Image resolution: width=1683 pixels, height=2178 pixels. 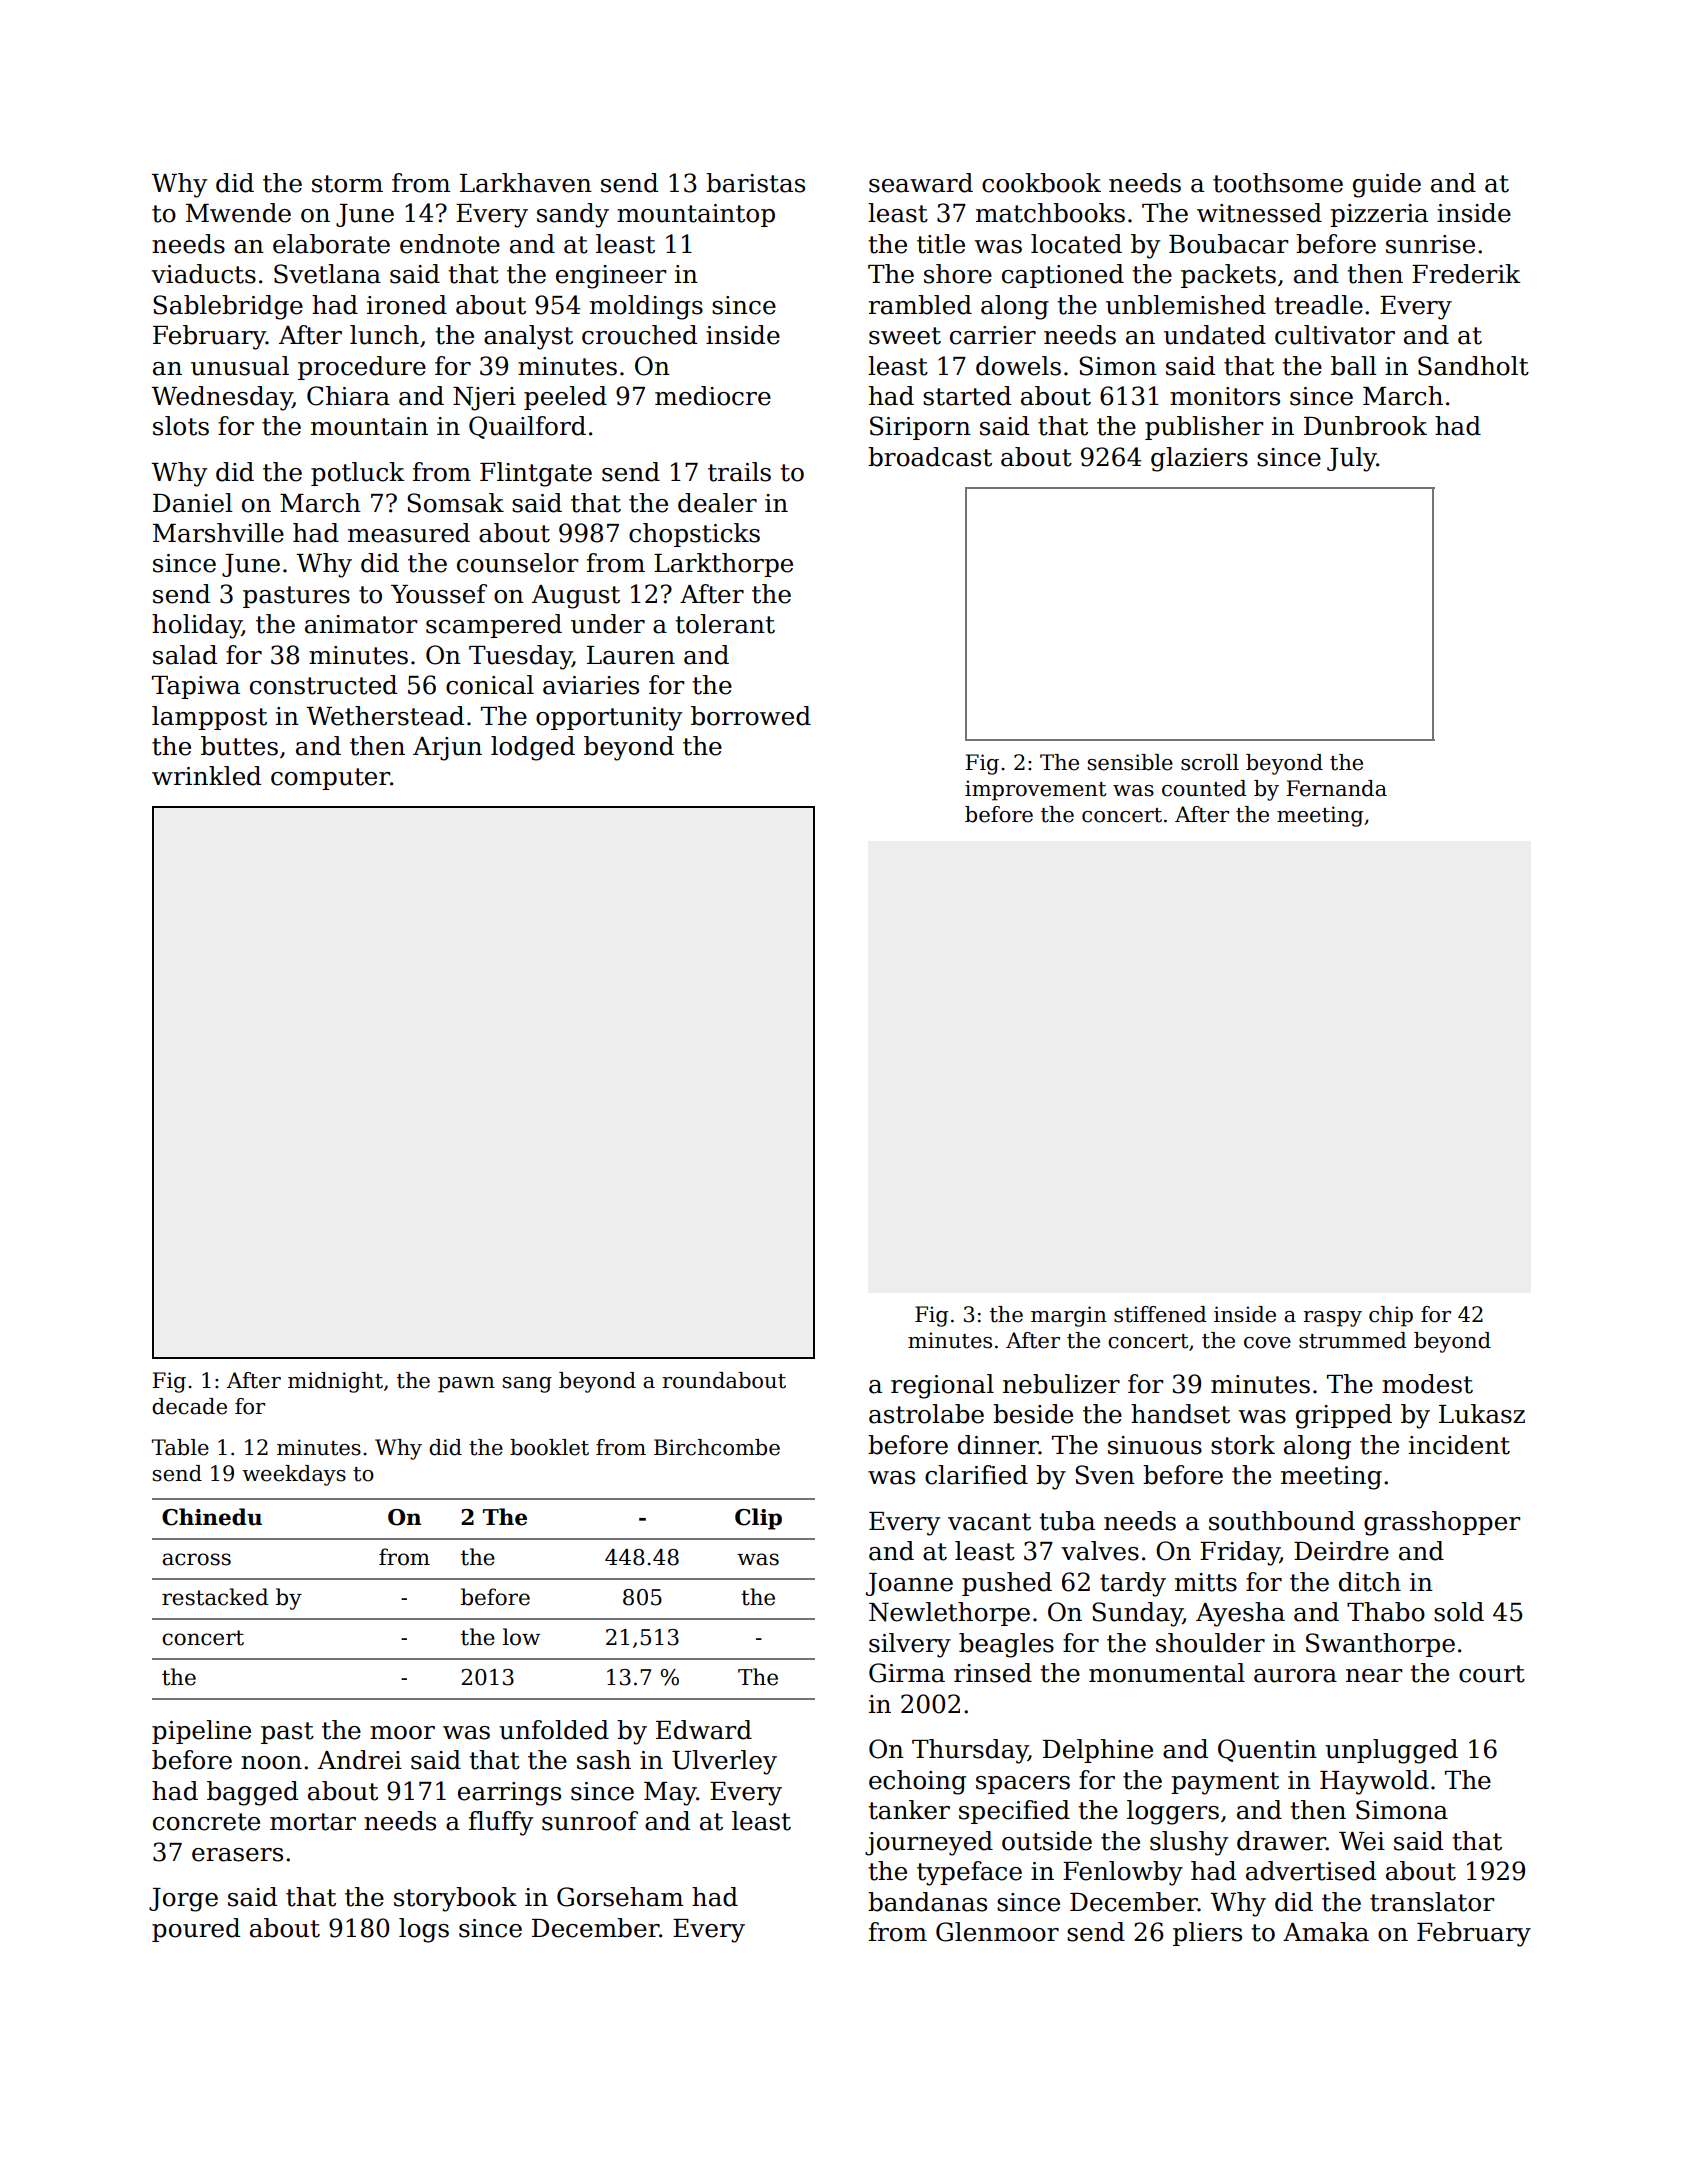 What do you see at coordinates (424, 1930) in the screenshot?
I see `logs` at bounding box center [424, 1930].
